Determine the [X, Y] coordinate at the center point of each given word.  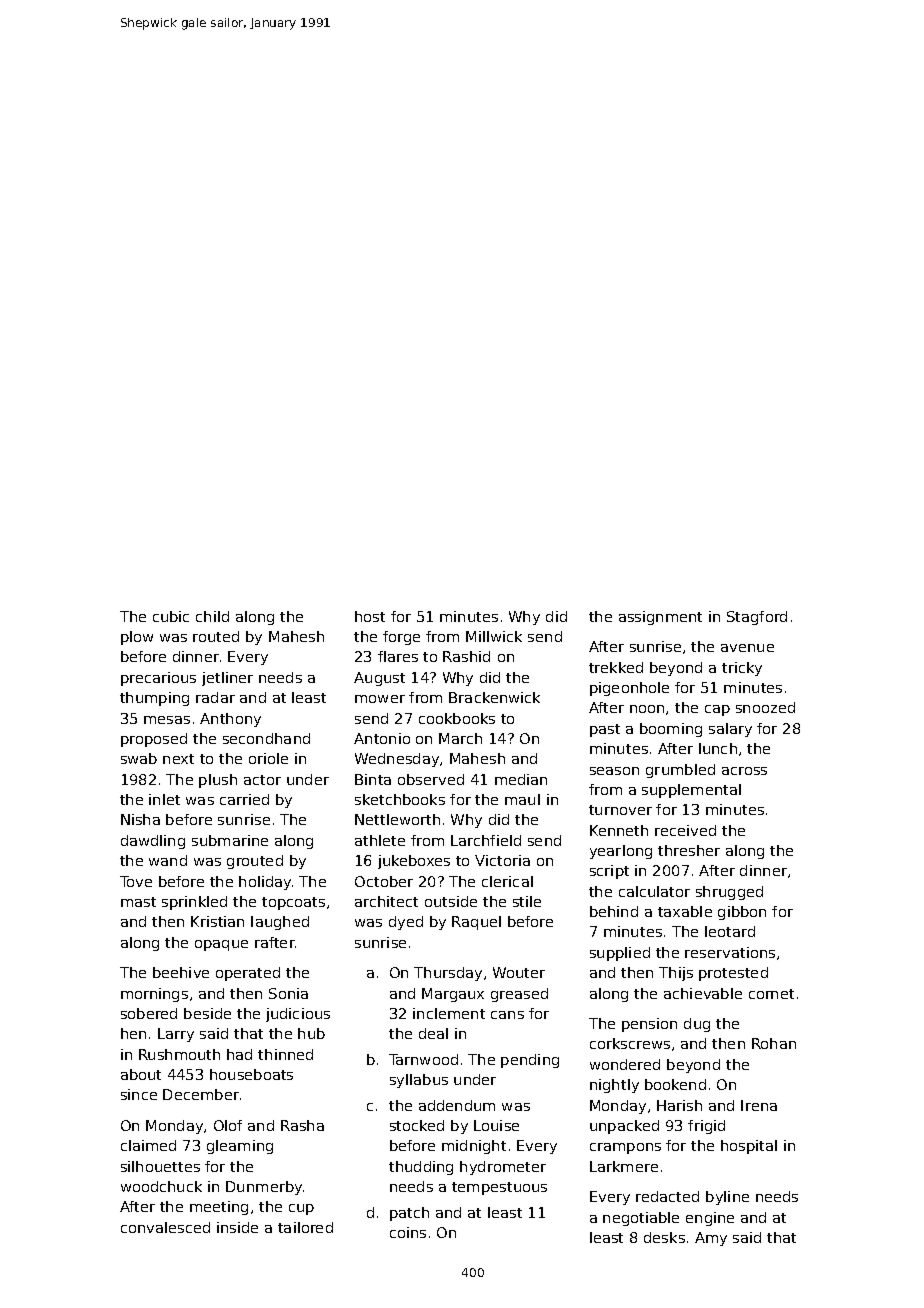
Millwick [494, 636]
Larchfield [486, 840]
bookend [675, 1084]
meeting [219, 1208]
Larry [176, 1035]
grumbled [680, 771]
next [178, 759]
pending [530, 1061]
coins [408, 1232]
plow [137, 638]
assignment [660, 618]
